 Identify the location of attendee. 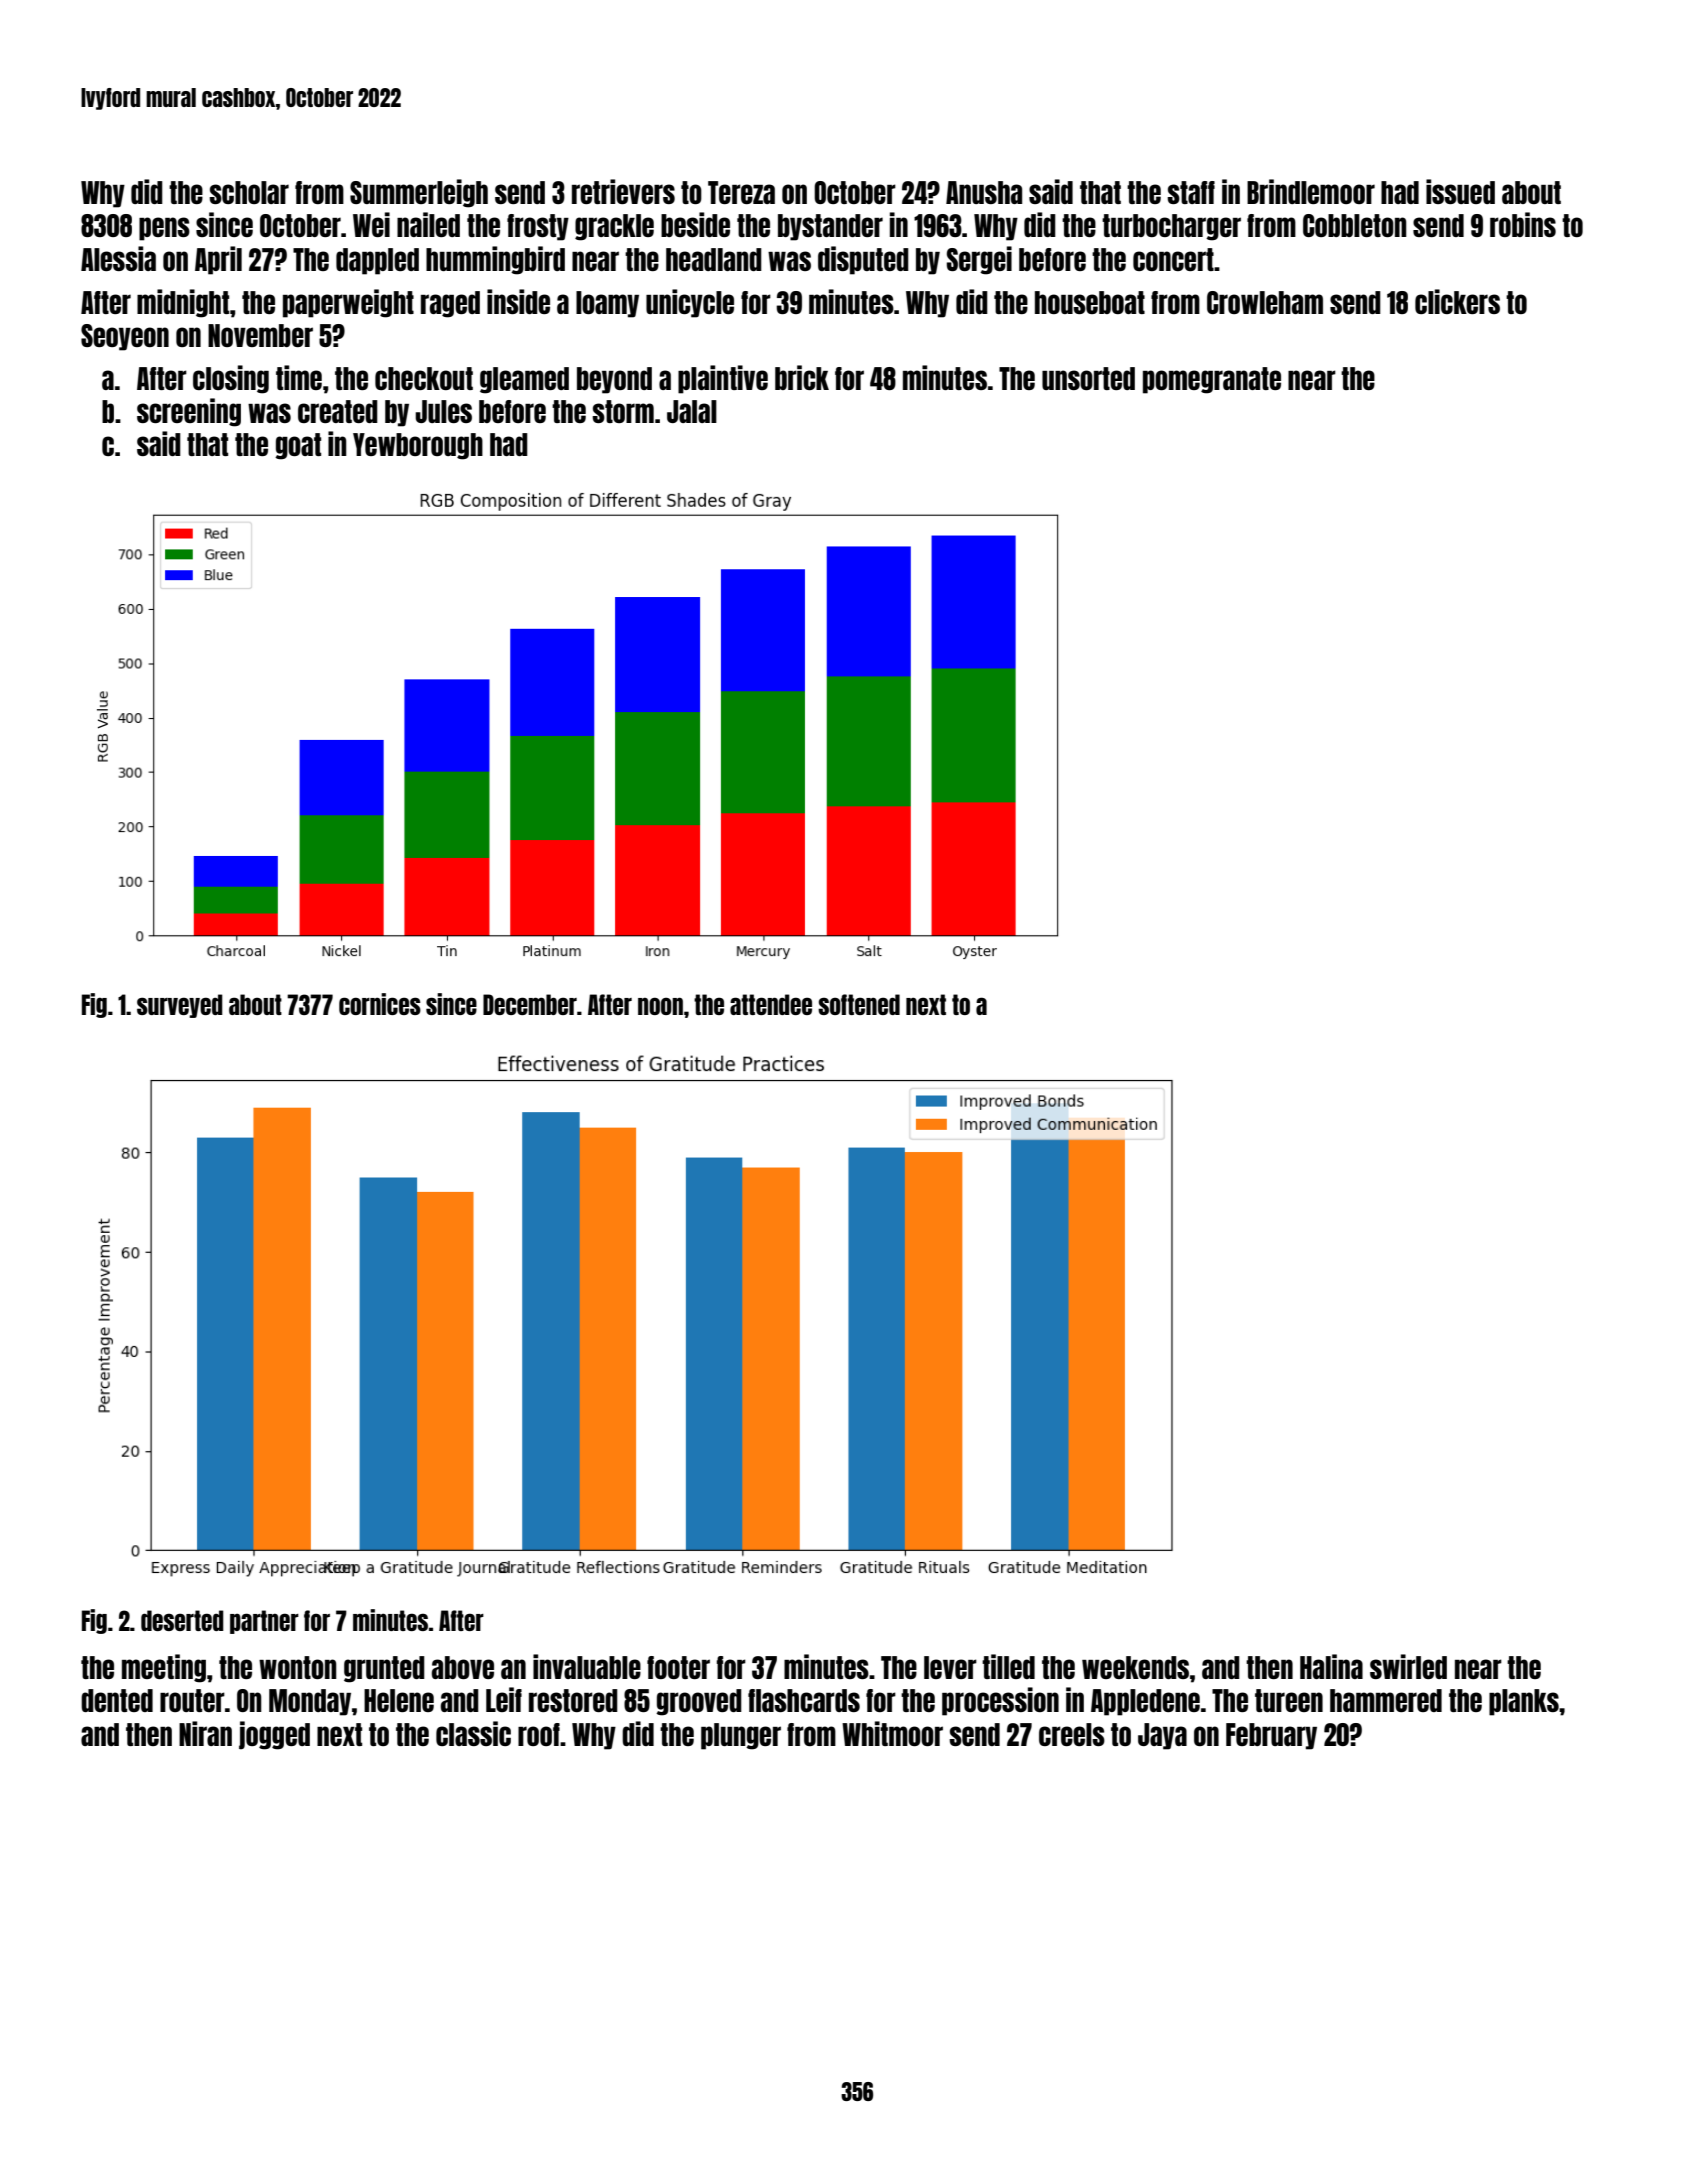
(771, 1004).
